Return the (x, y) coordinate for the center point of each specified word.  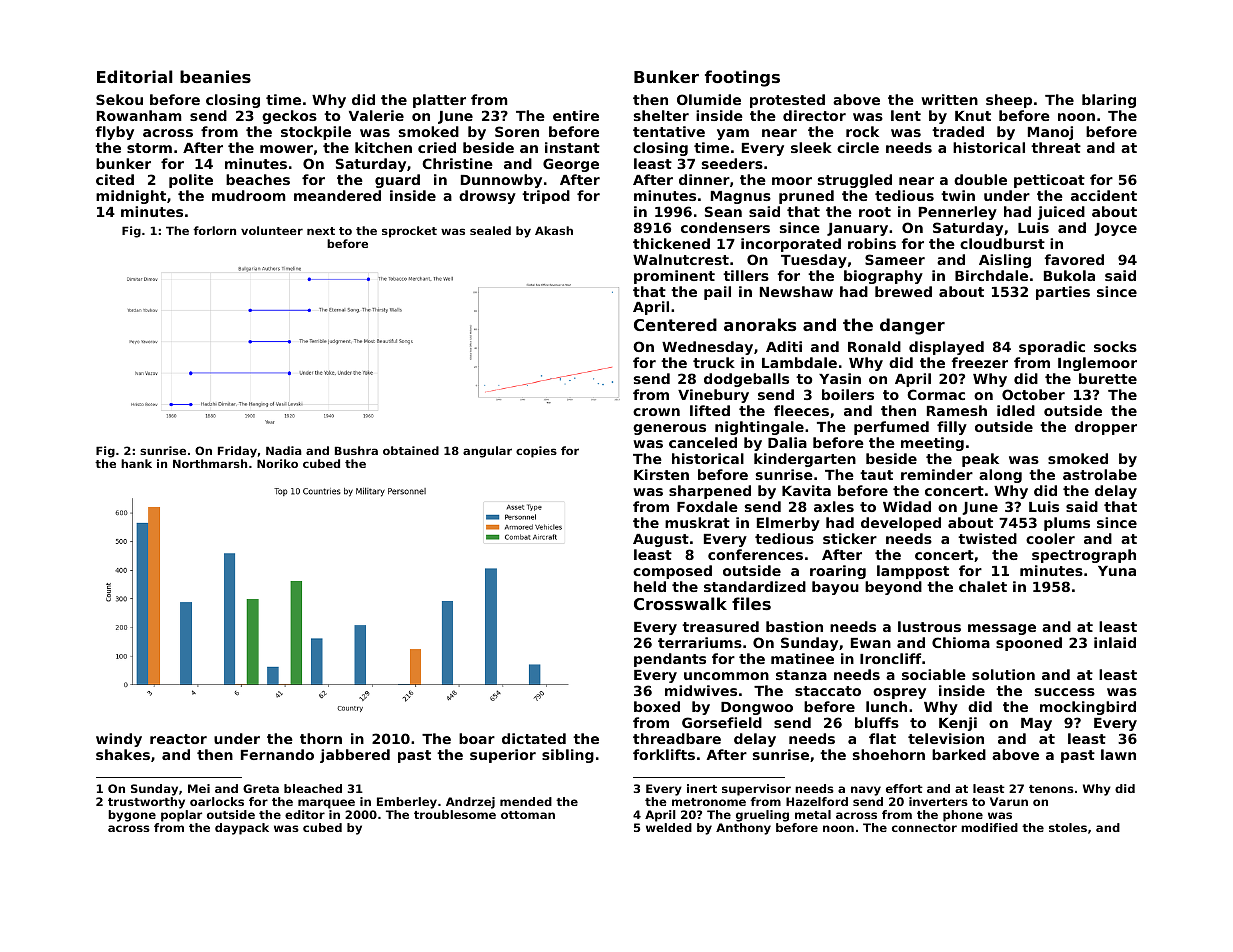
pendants (670, 660)
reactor (178, 739)
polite (191, 181)
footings (742, 78)
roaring (838, 572)
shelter (661, 115)
